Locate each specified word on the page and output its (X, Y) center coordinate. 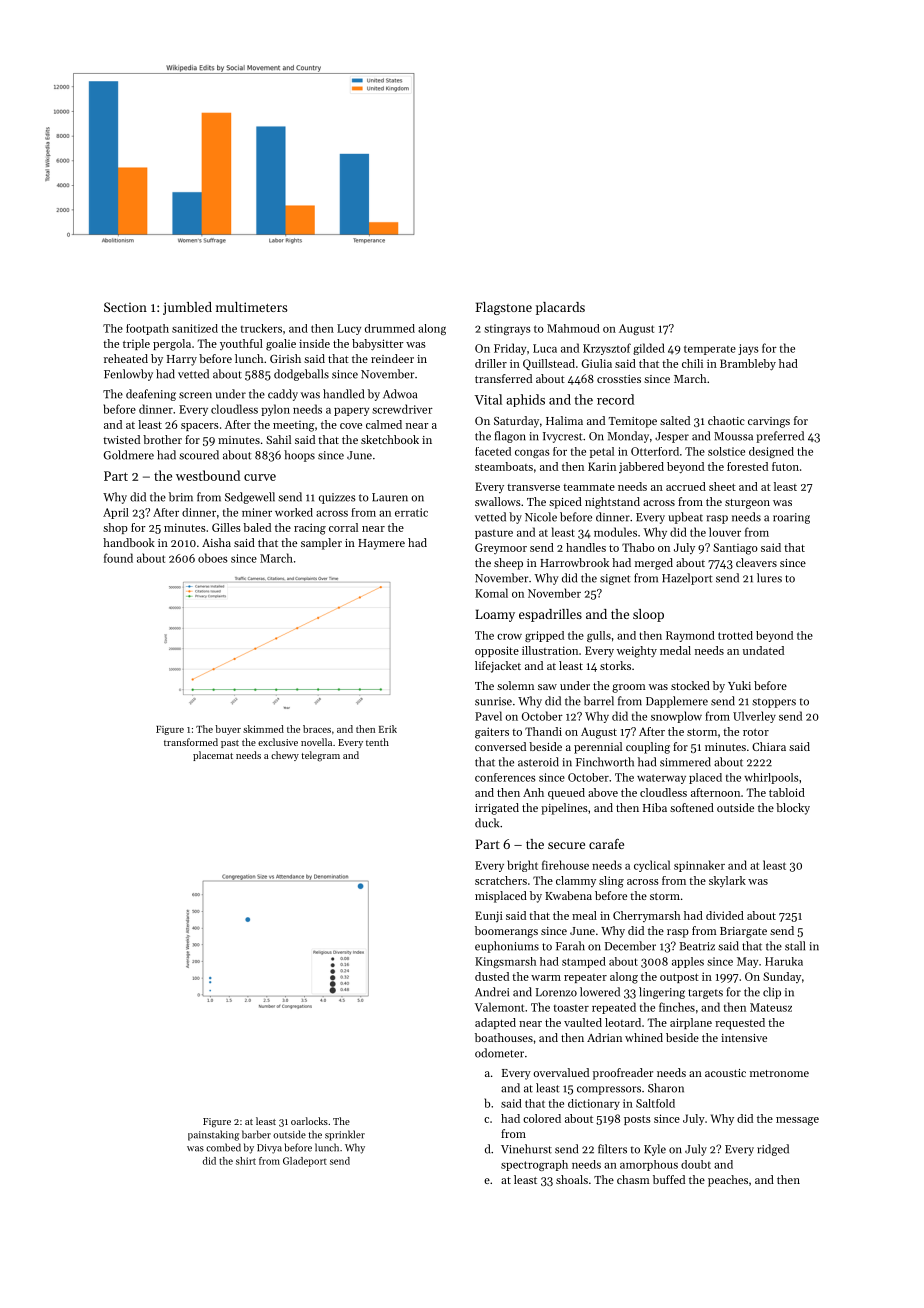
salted (675, 420)
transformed (191, 742)
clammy (576, 881)
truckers (261, 328)
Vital (488, 399)
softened (692, 807)
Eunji (489, 917)
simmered (685, 762)
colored (542, 1118)
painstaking (213, 1135)
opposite (497, 651)
